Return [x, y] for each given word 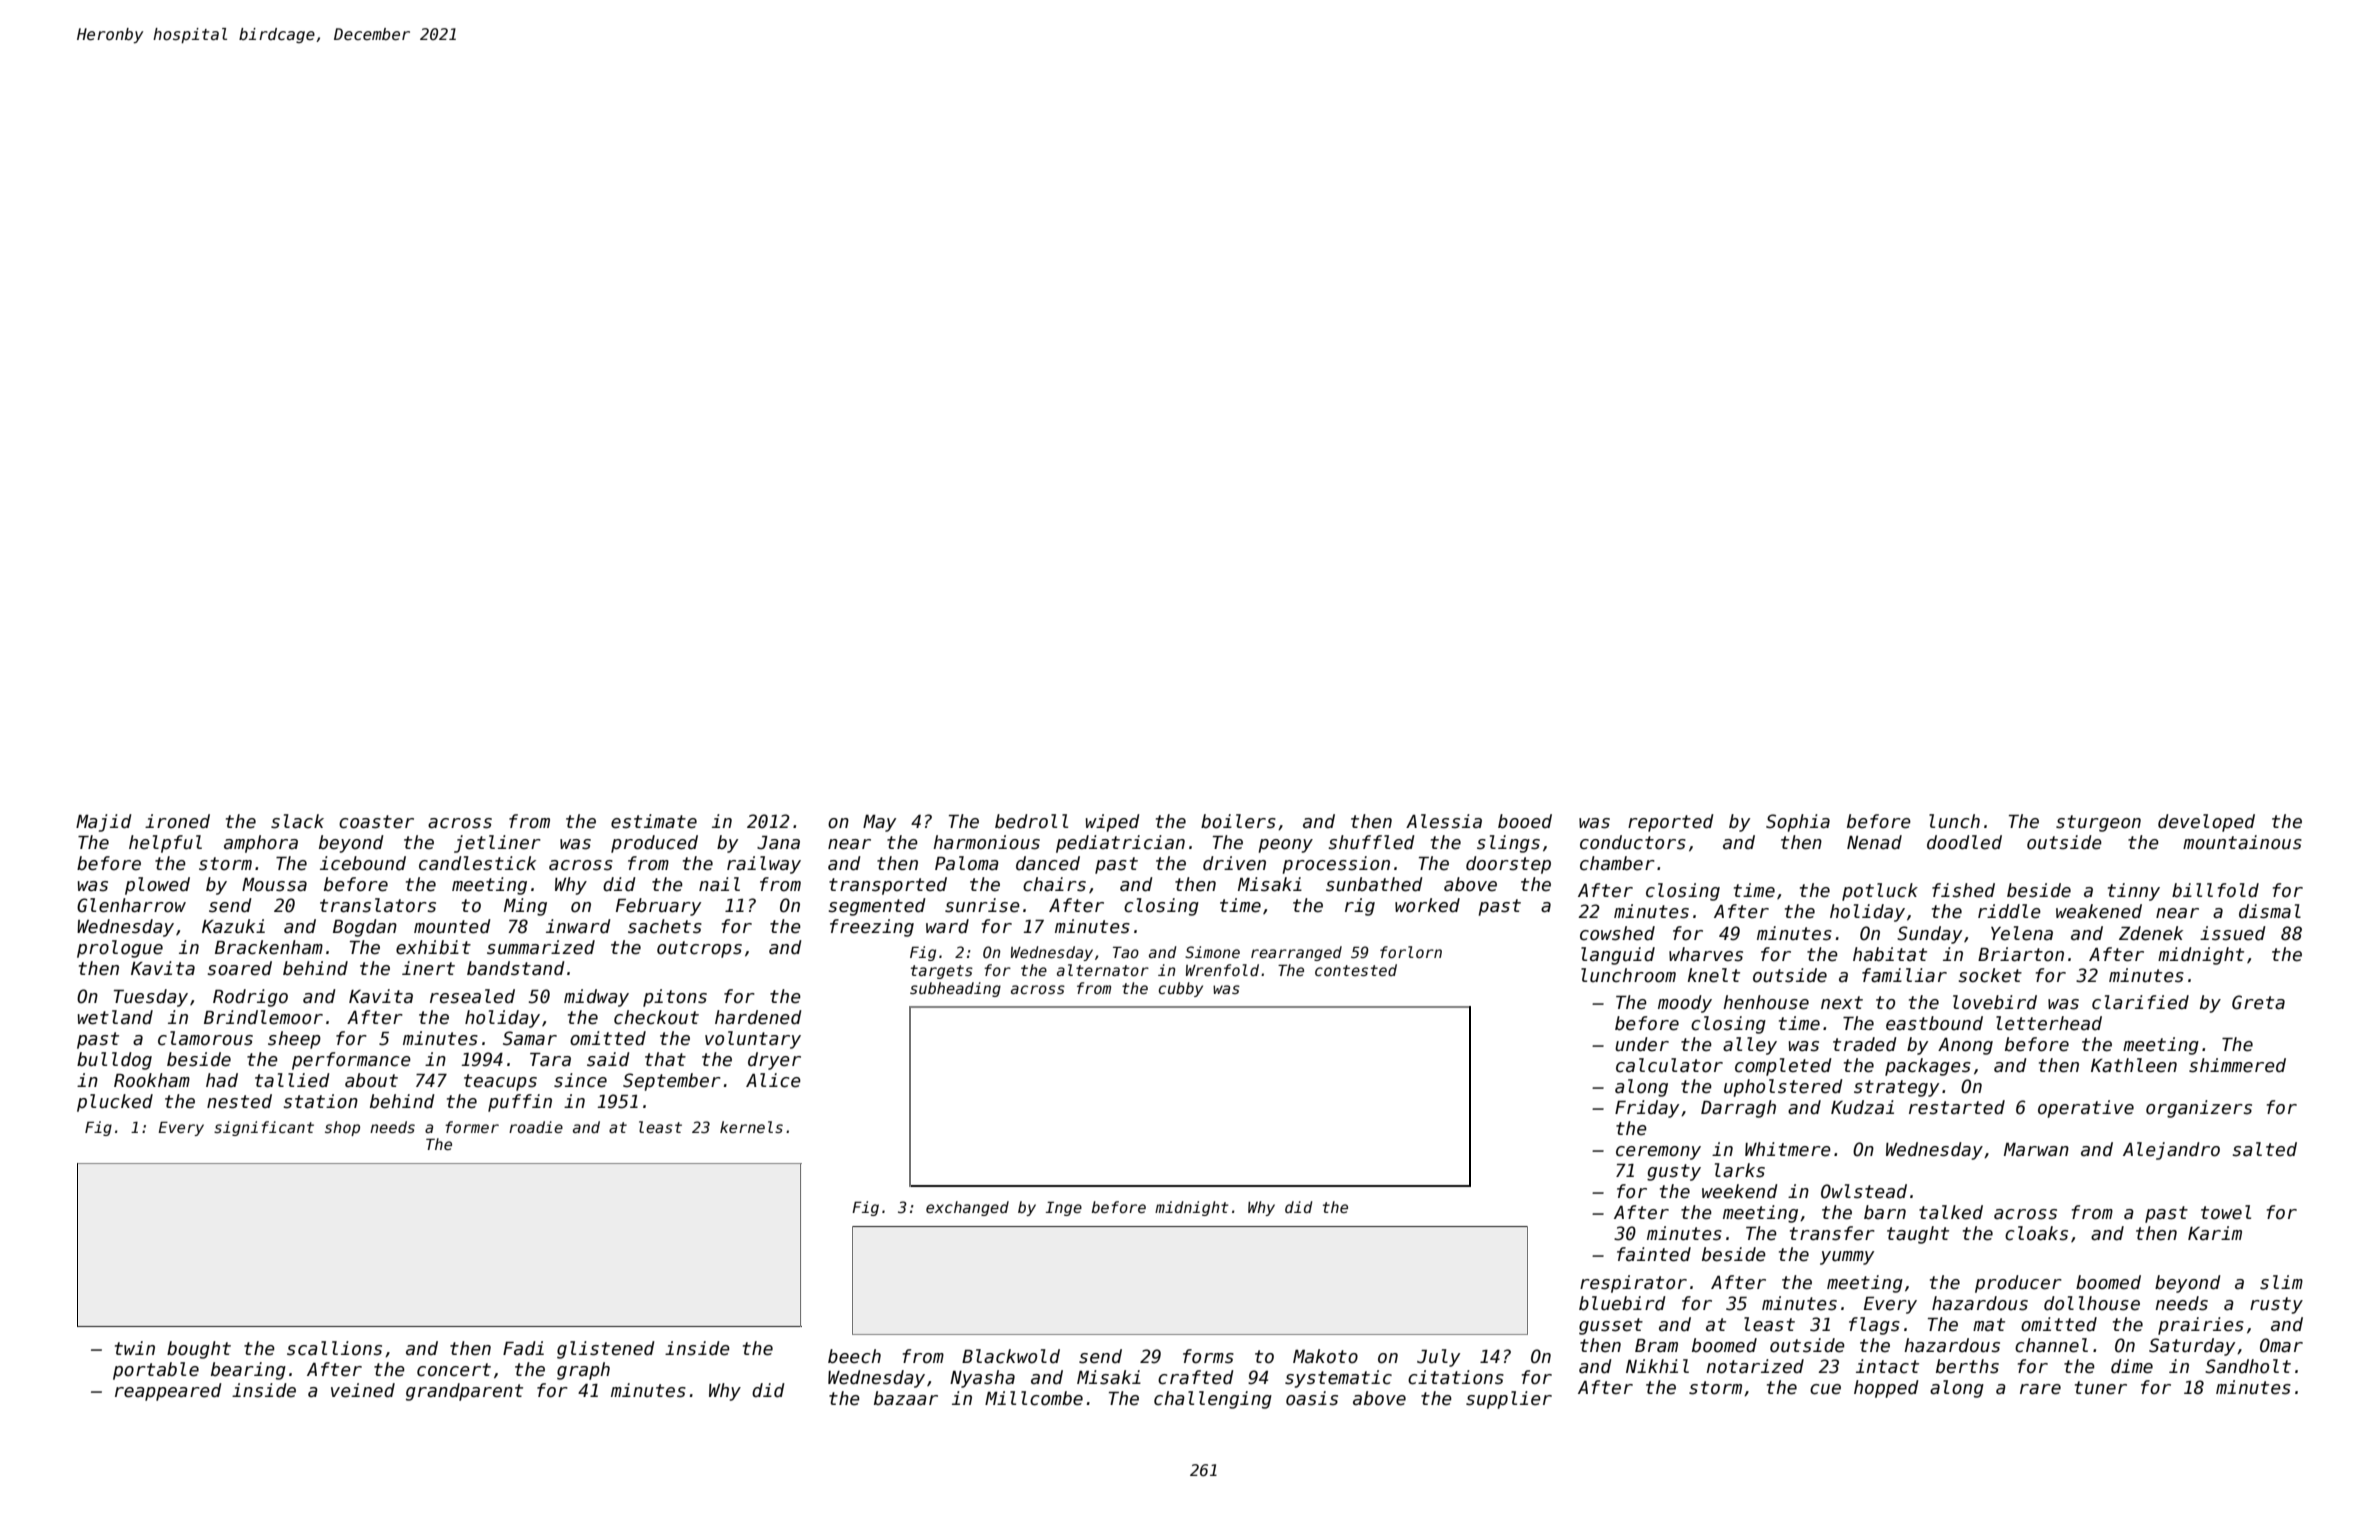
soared [239, 968]
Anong [1965, 1046]
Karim [2215, 1233]
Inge [1064, 1208]
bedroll [1031, 821]
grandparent [464, 1392]
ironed [177, 821]
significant [264, 1128]
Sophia [1798, 823]
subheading [955, 989]
